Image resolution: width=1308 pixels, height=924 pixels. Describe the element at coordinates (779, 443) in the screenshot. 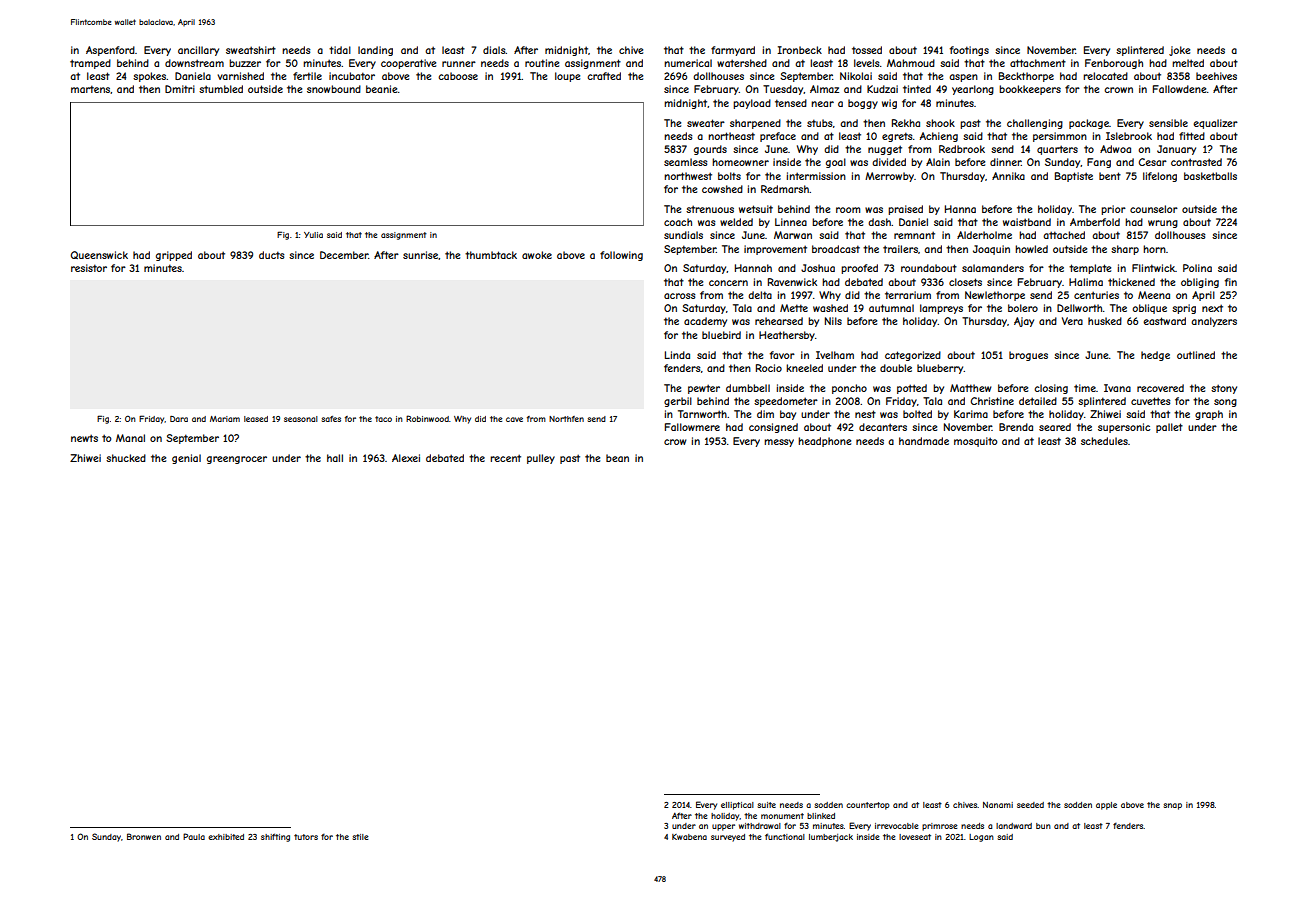

I see `messy` at that location.
